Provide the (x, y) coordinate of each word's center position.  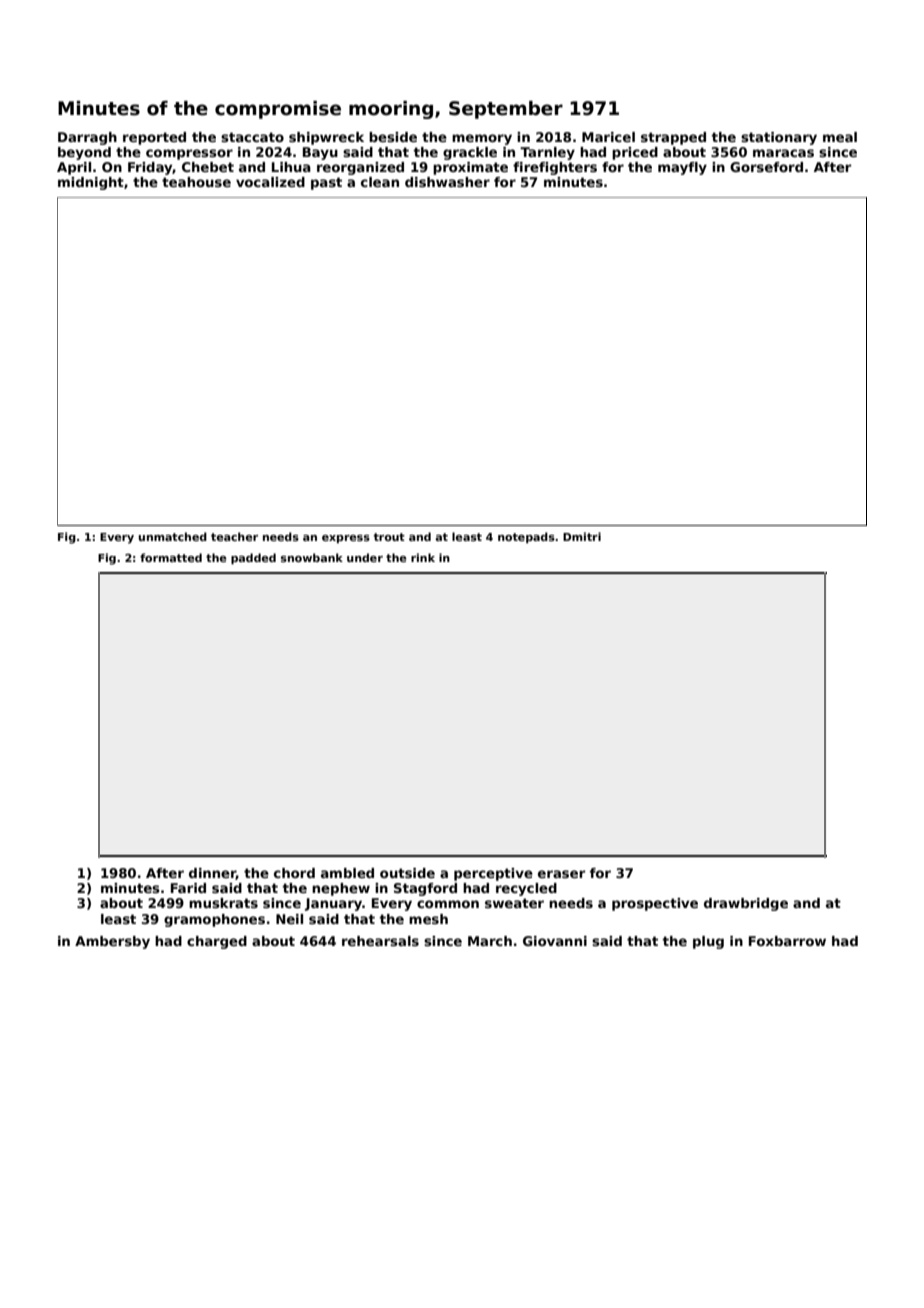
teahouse (196, 182)
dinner (212, 874)
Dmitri (582, 536)
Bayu (320, 153)
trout (389, 537)
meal (840, 137)
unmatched (173, 536)
